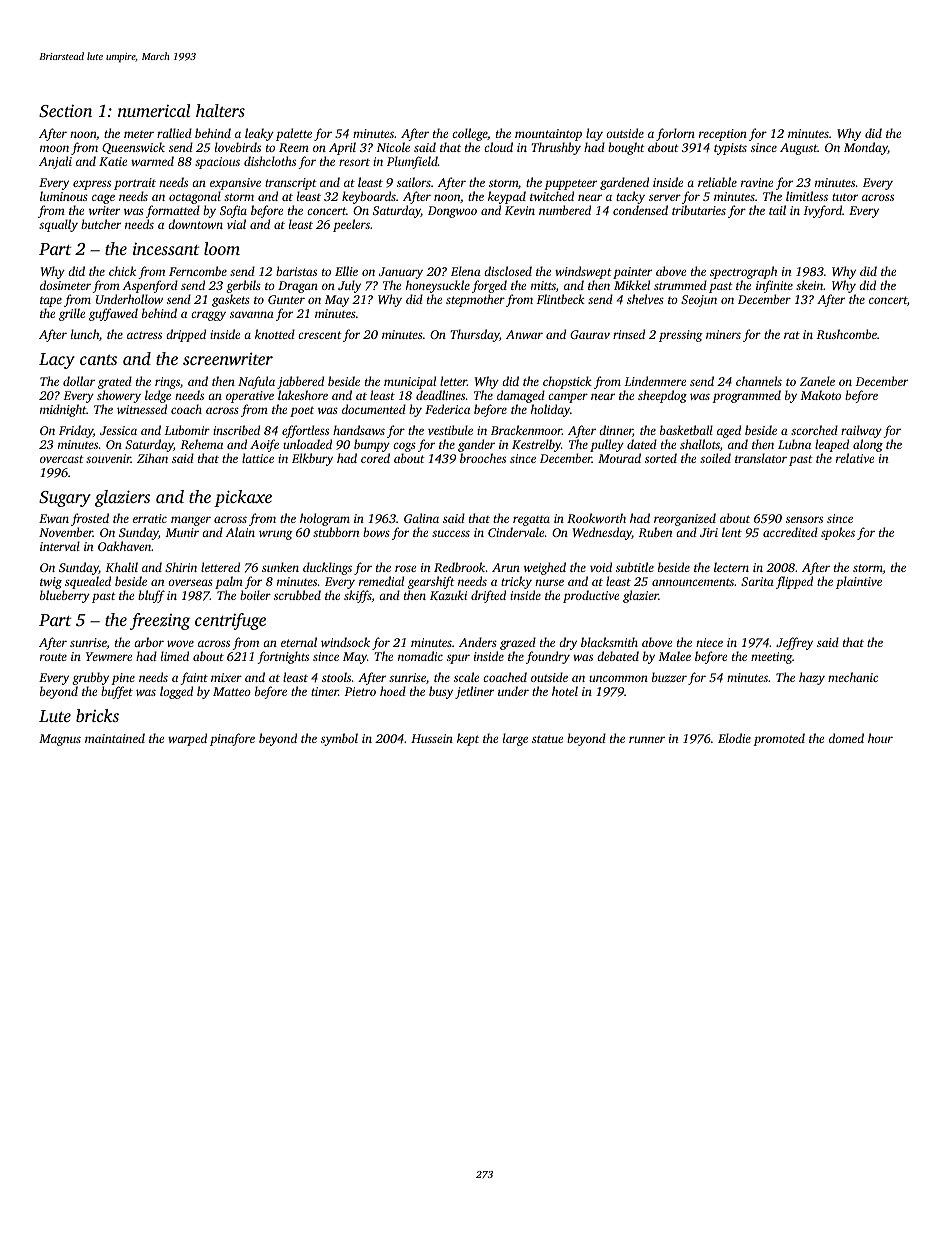 The height and width of the page is (1233, 952). I want to click on Rushcombe, so click(847, 334).
